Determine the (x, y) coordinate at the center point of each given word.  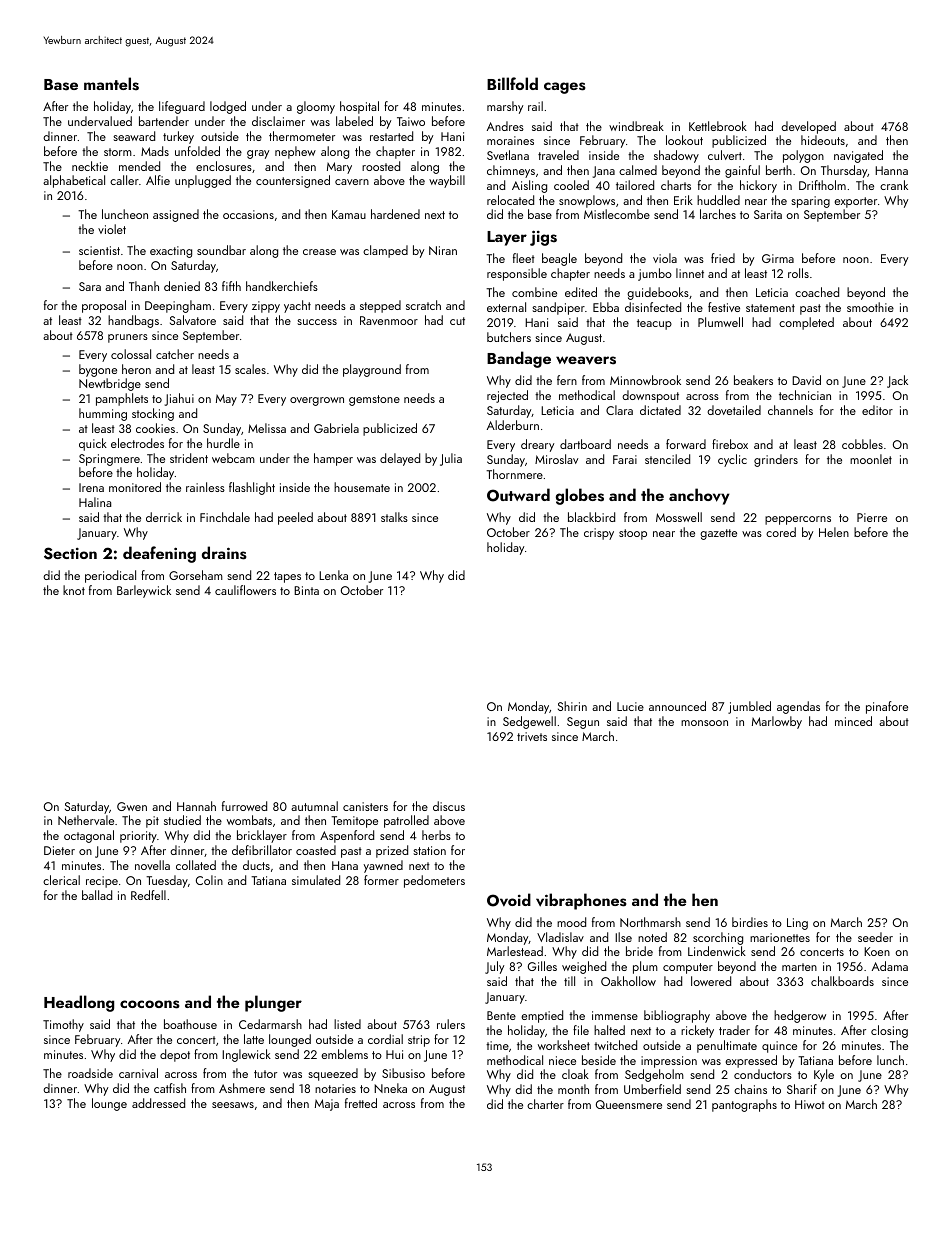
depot (175, 1055)
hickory (758, 186)
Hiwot (810, 1104)
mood (571, 922)
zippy (266, 307)
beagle (559, 259)
